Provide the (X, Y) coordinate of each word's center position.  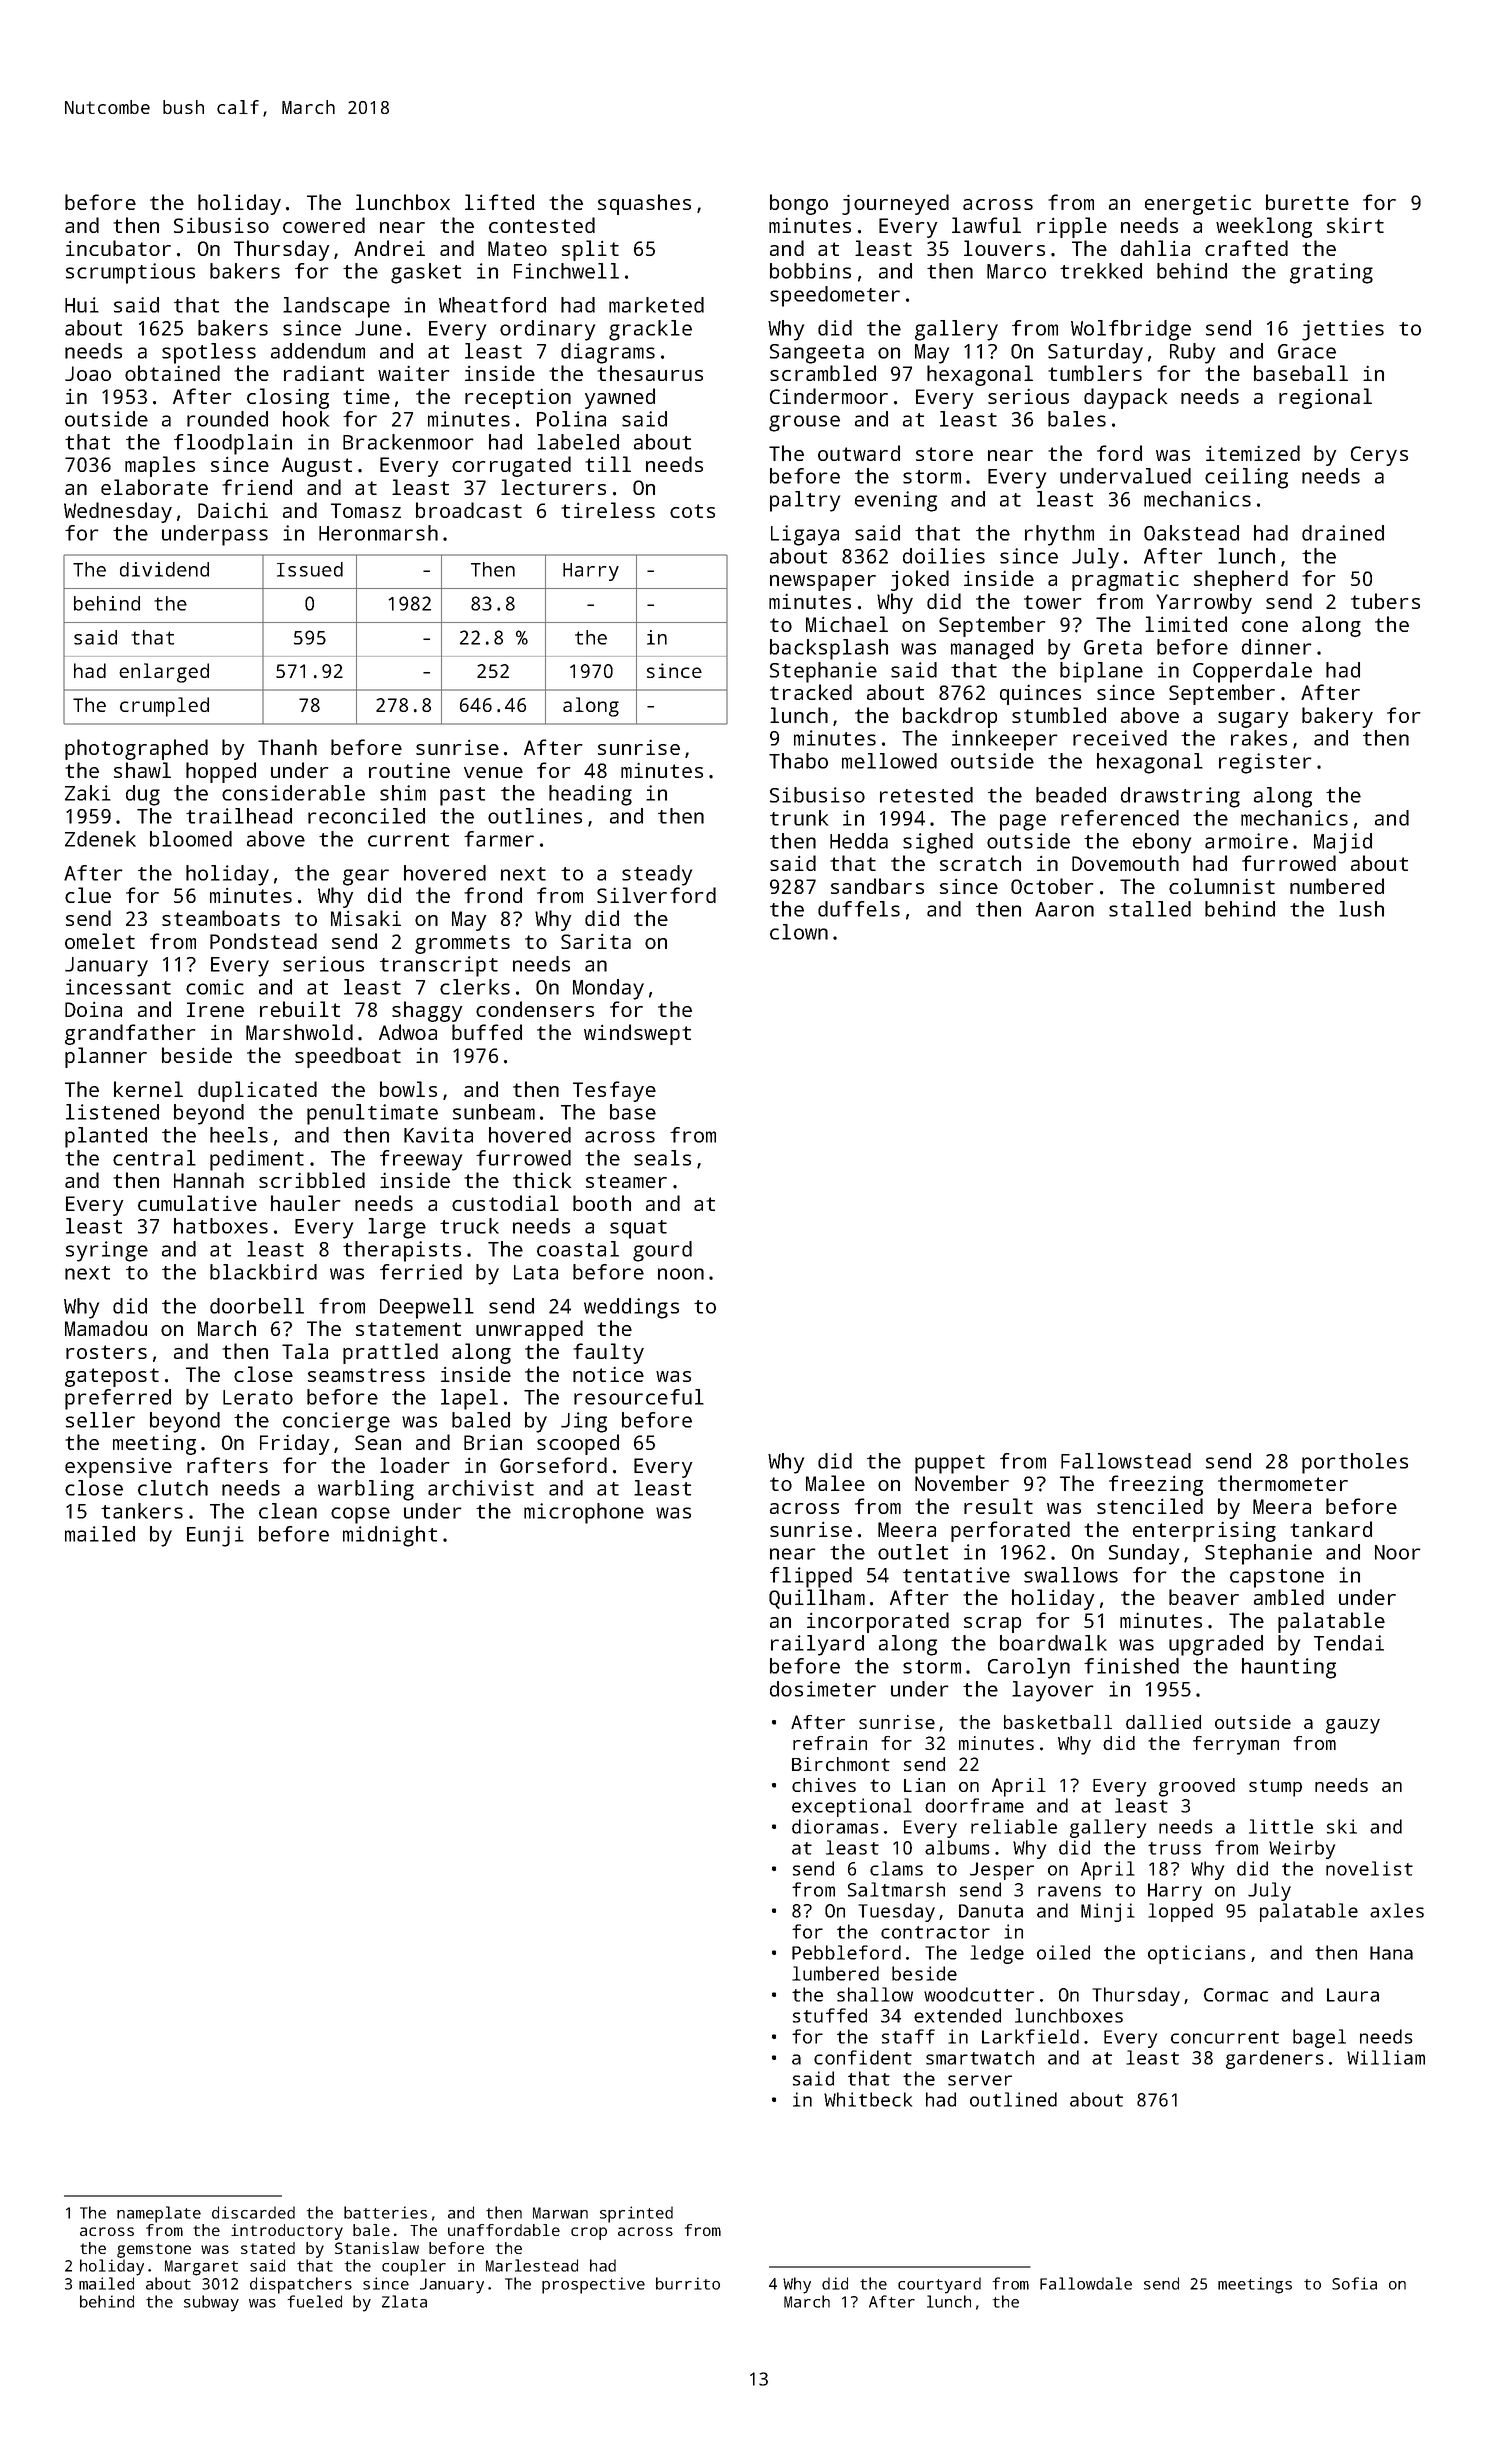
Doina (93, 1009)
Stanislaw (377, 2248)
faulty (608, 1353)
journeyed (895, 204)
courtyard (939, 2285)
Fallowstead (1126, 1461)
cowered (324, 225)
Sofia (1354, 2283)
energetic (1198, 204)
